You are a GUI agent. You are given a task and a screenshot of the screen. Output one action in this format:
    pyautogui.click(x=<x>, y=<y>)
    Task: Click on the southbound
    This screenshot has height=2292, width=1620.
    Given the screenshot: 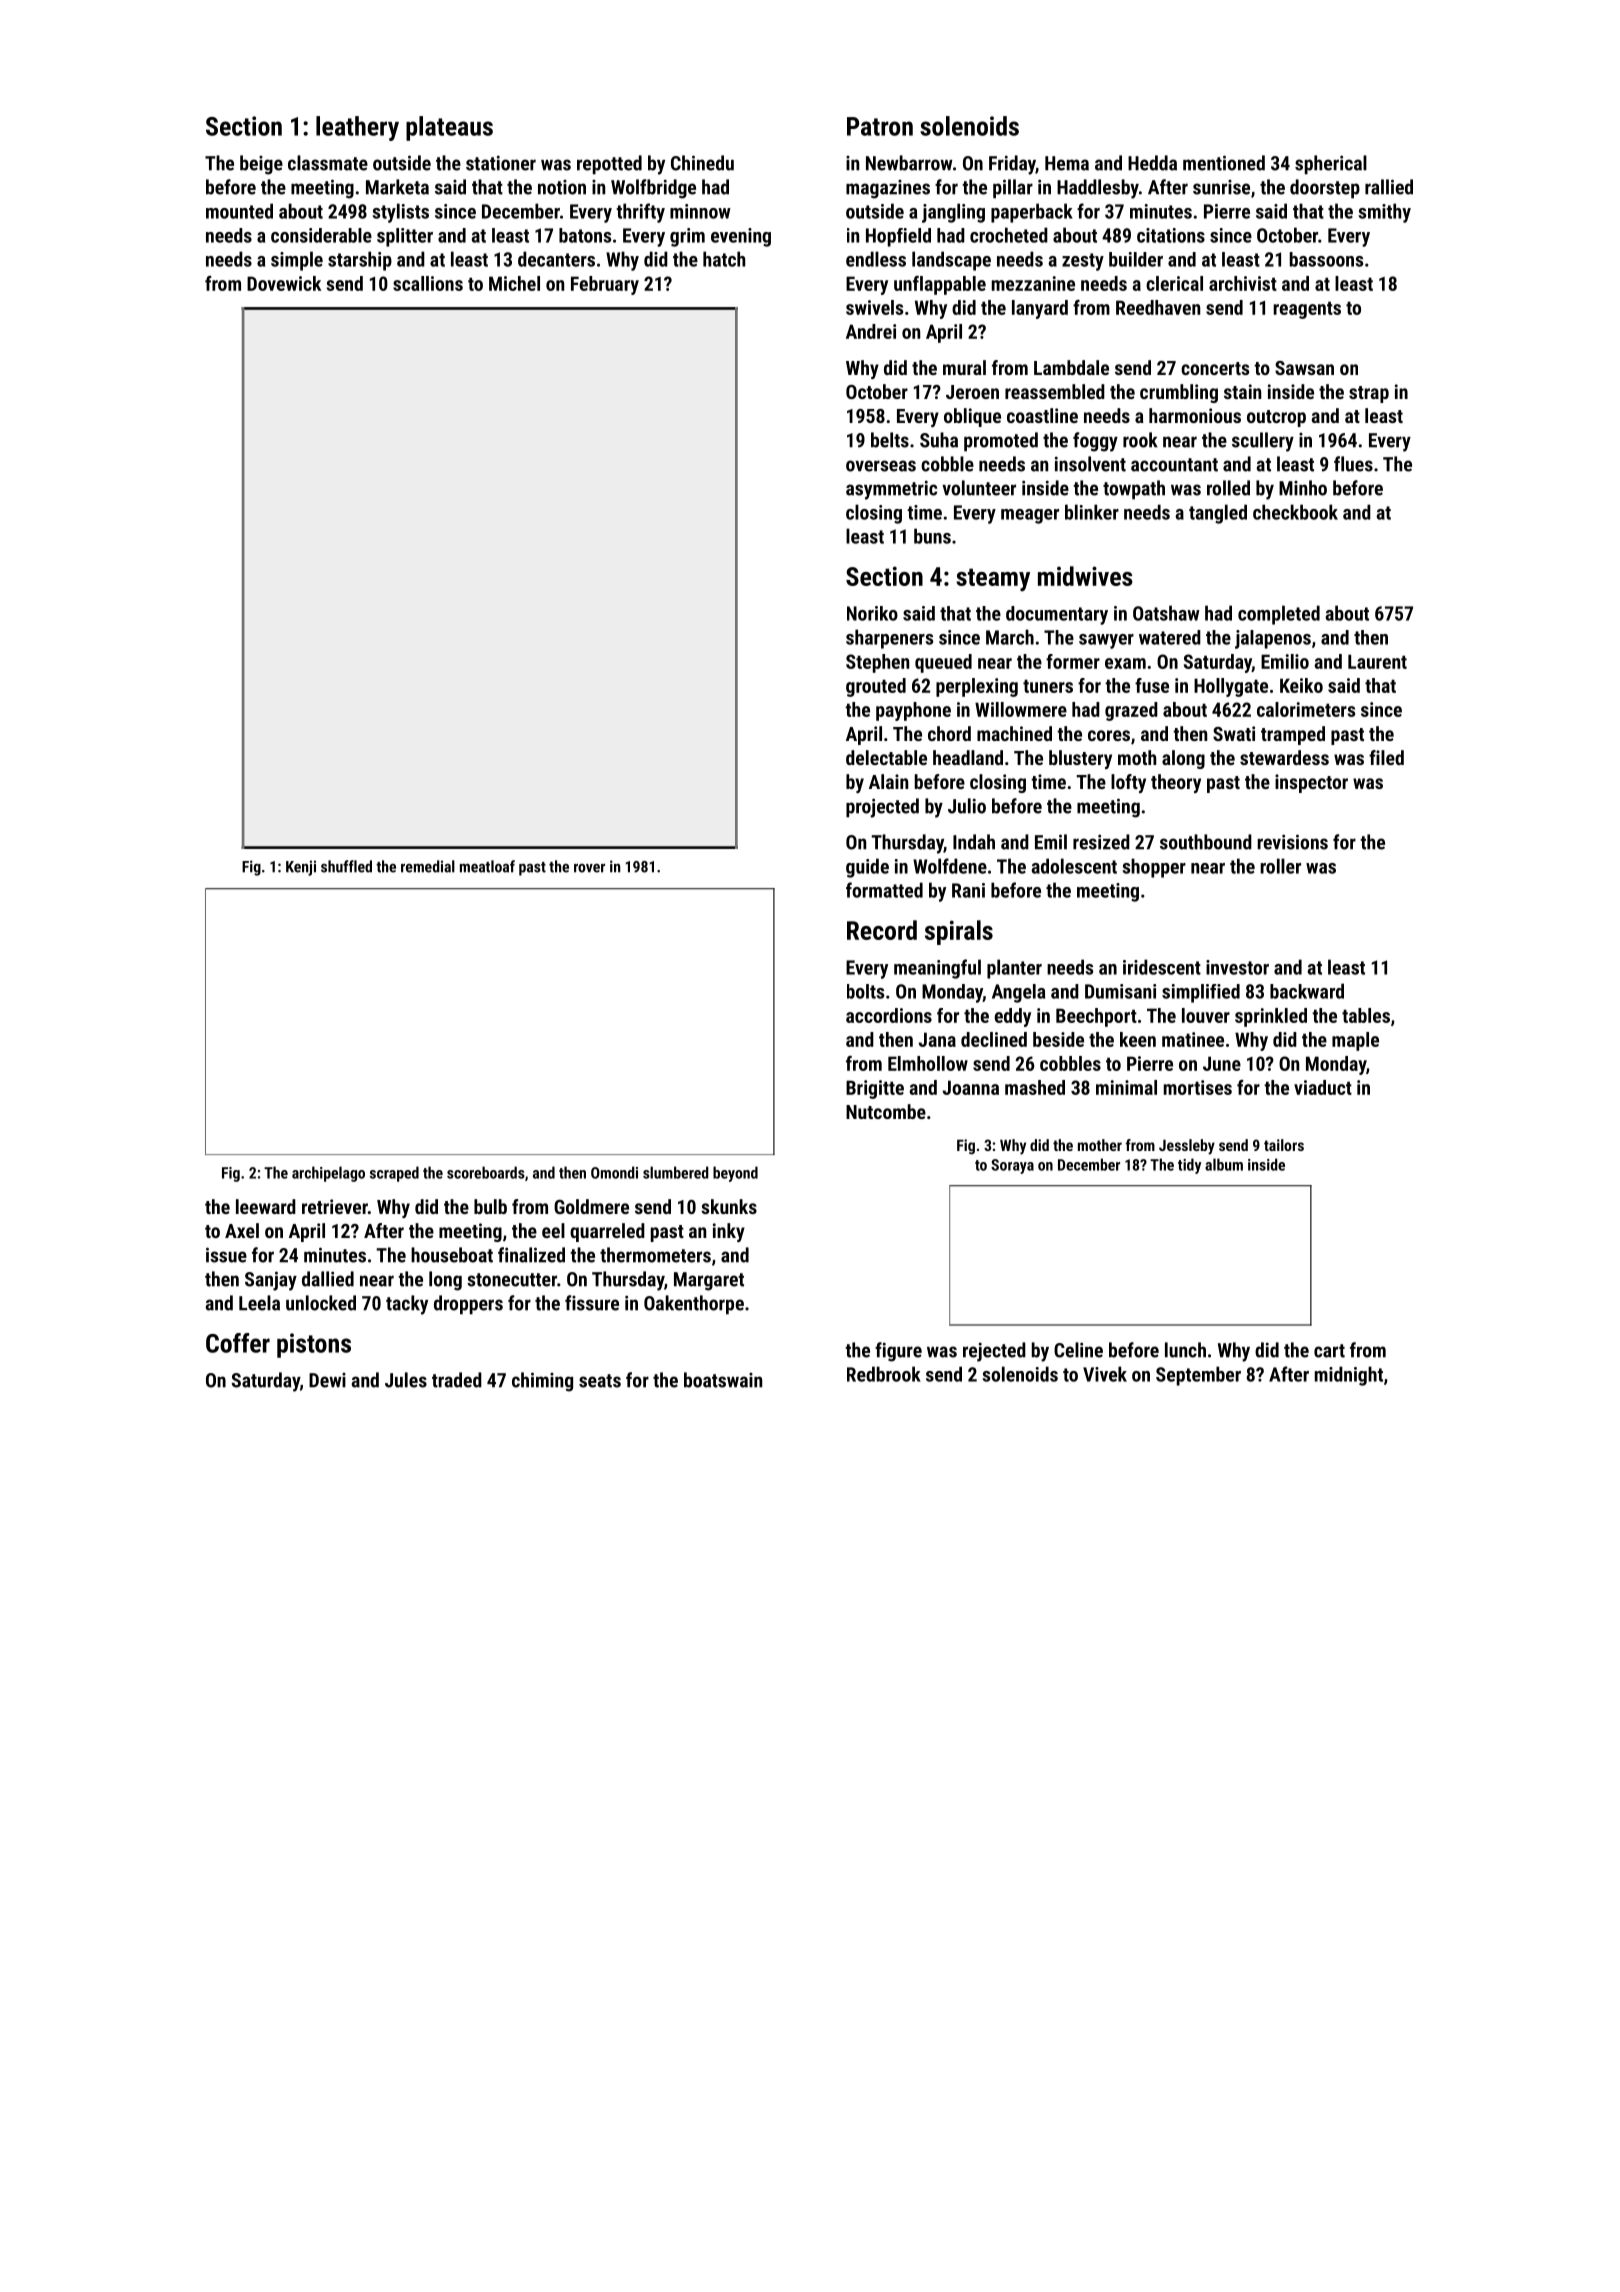 What is the action you would take?
    pyautogui.click(x=1206, y=842)
